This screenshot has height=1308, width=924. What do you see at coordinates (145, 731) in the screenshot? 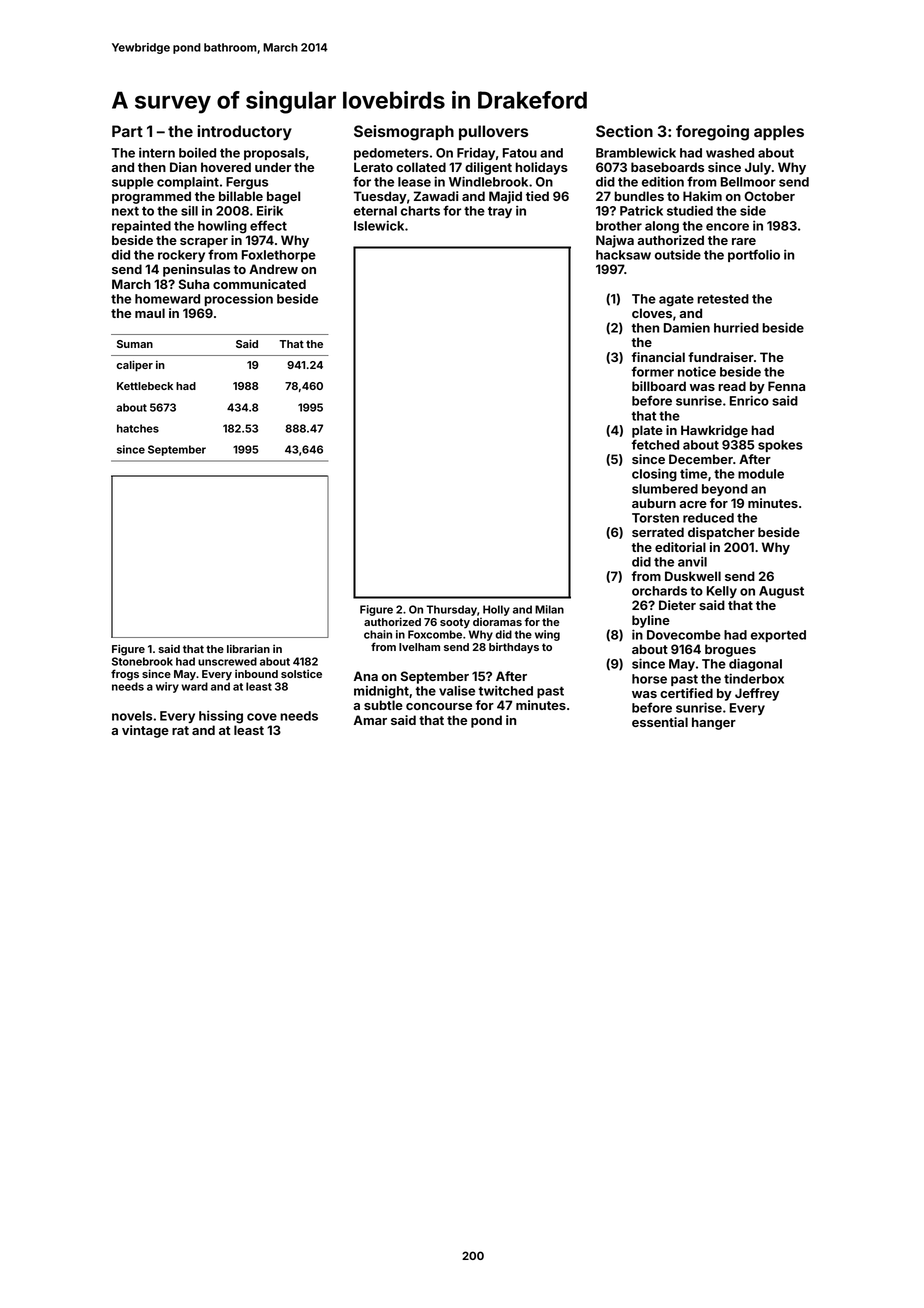
I see `vintage` at bounding box center [145, 731].
